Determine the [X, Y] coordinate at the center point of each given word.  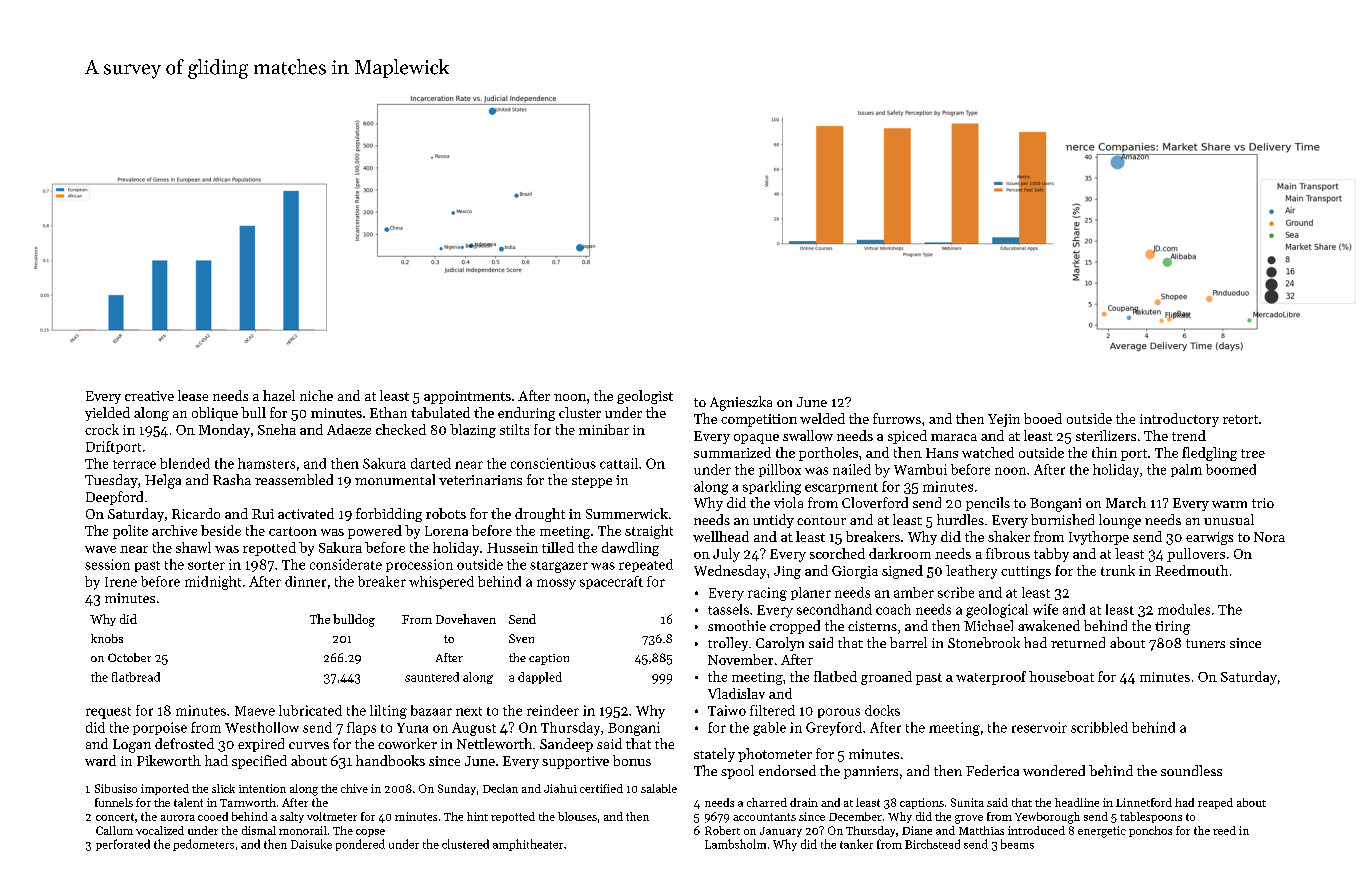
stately [714, 755]
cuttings [1026, 572]
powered [375, 532]
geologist [645, 397]
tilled [558, 547]
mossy [556, 584]
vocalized [160, 830]
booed [1043, 418]
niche [316, 395]
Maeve [255, 711]
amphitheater [528, 845]
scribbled [1099, 727]
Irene [121, 582]
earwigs [1209, 538]
